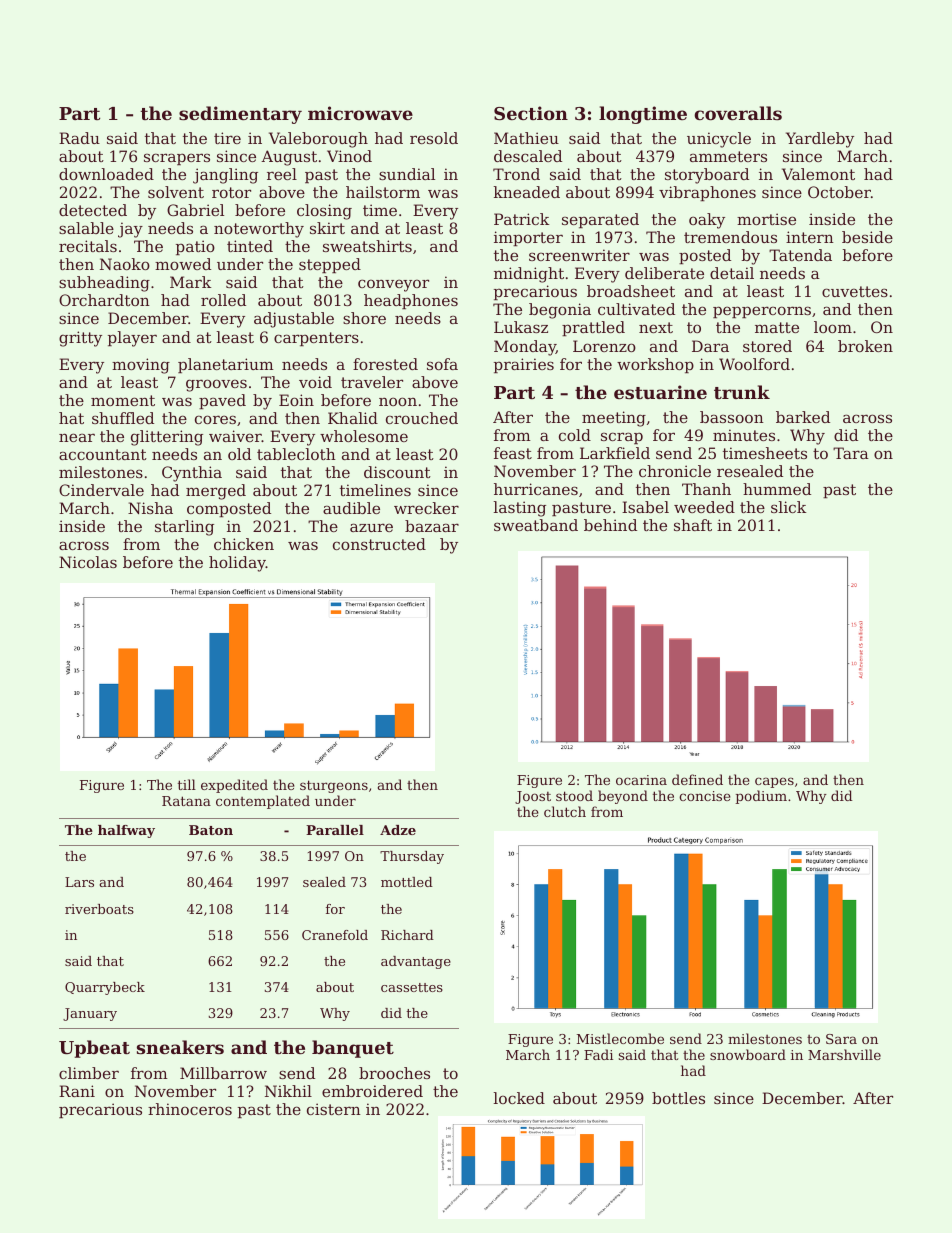  What do you see at coordinates (379, 544) in the screenshot?
I see `constructed` at bounding box center [379, 544].
